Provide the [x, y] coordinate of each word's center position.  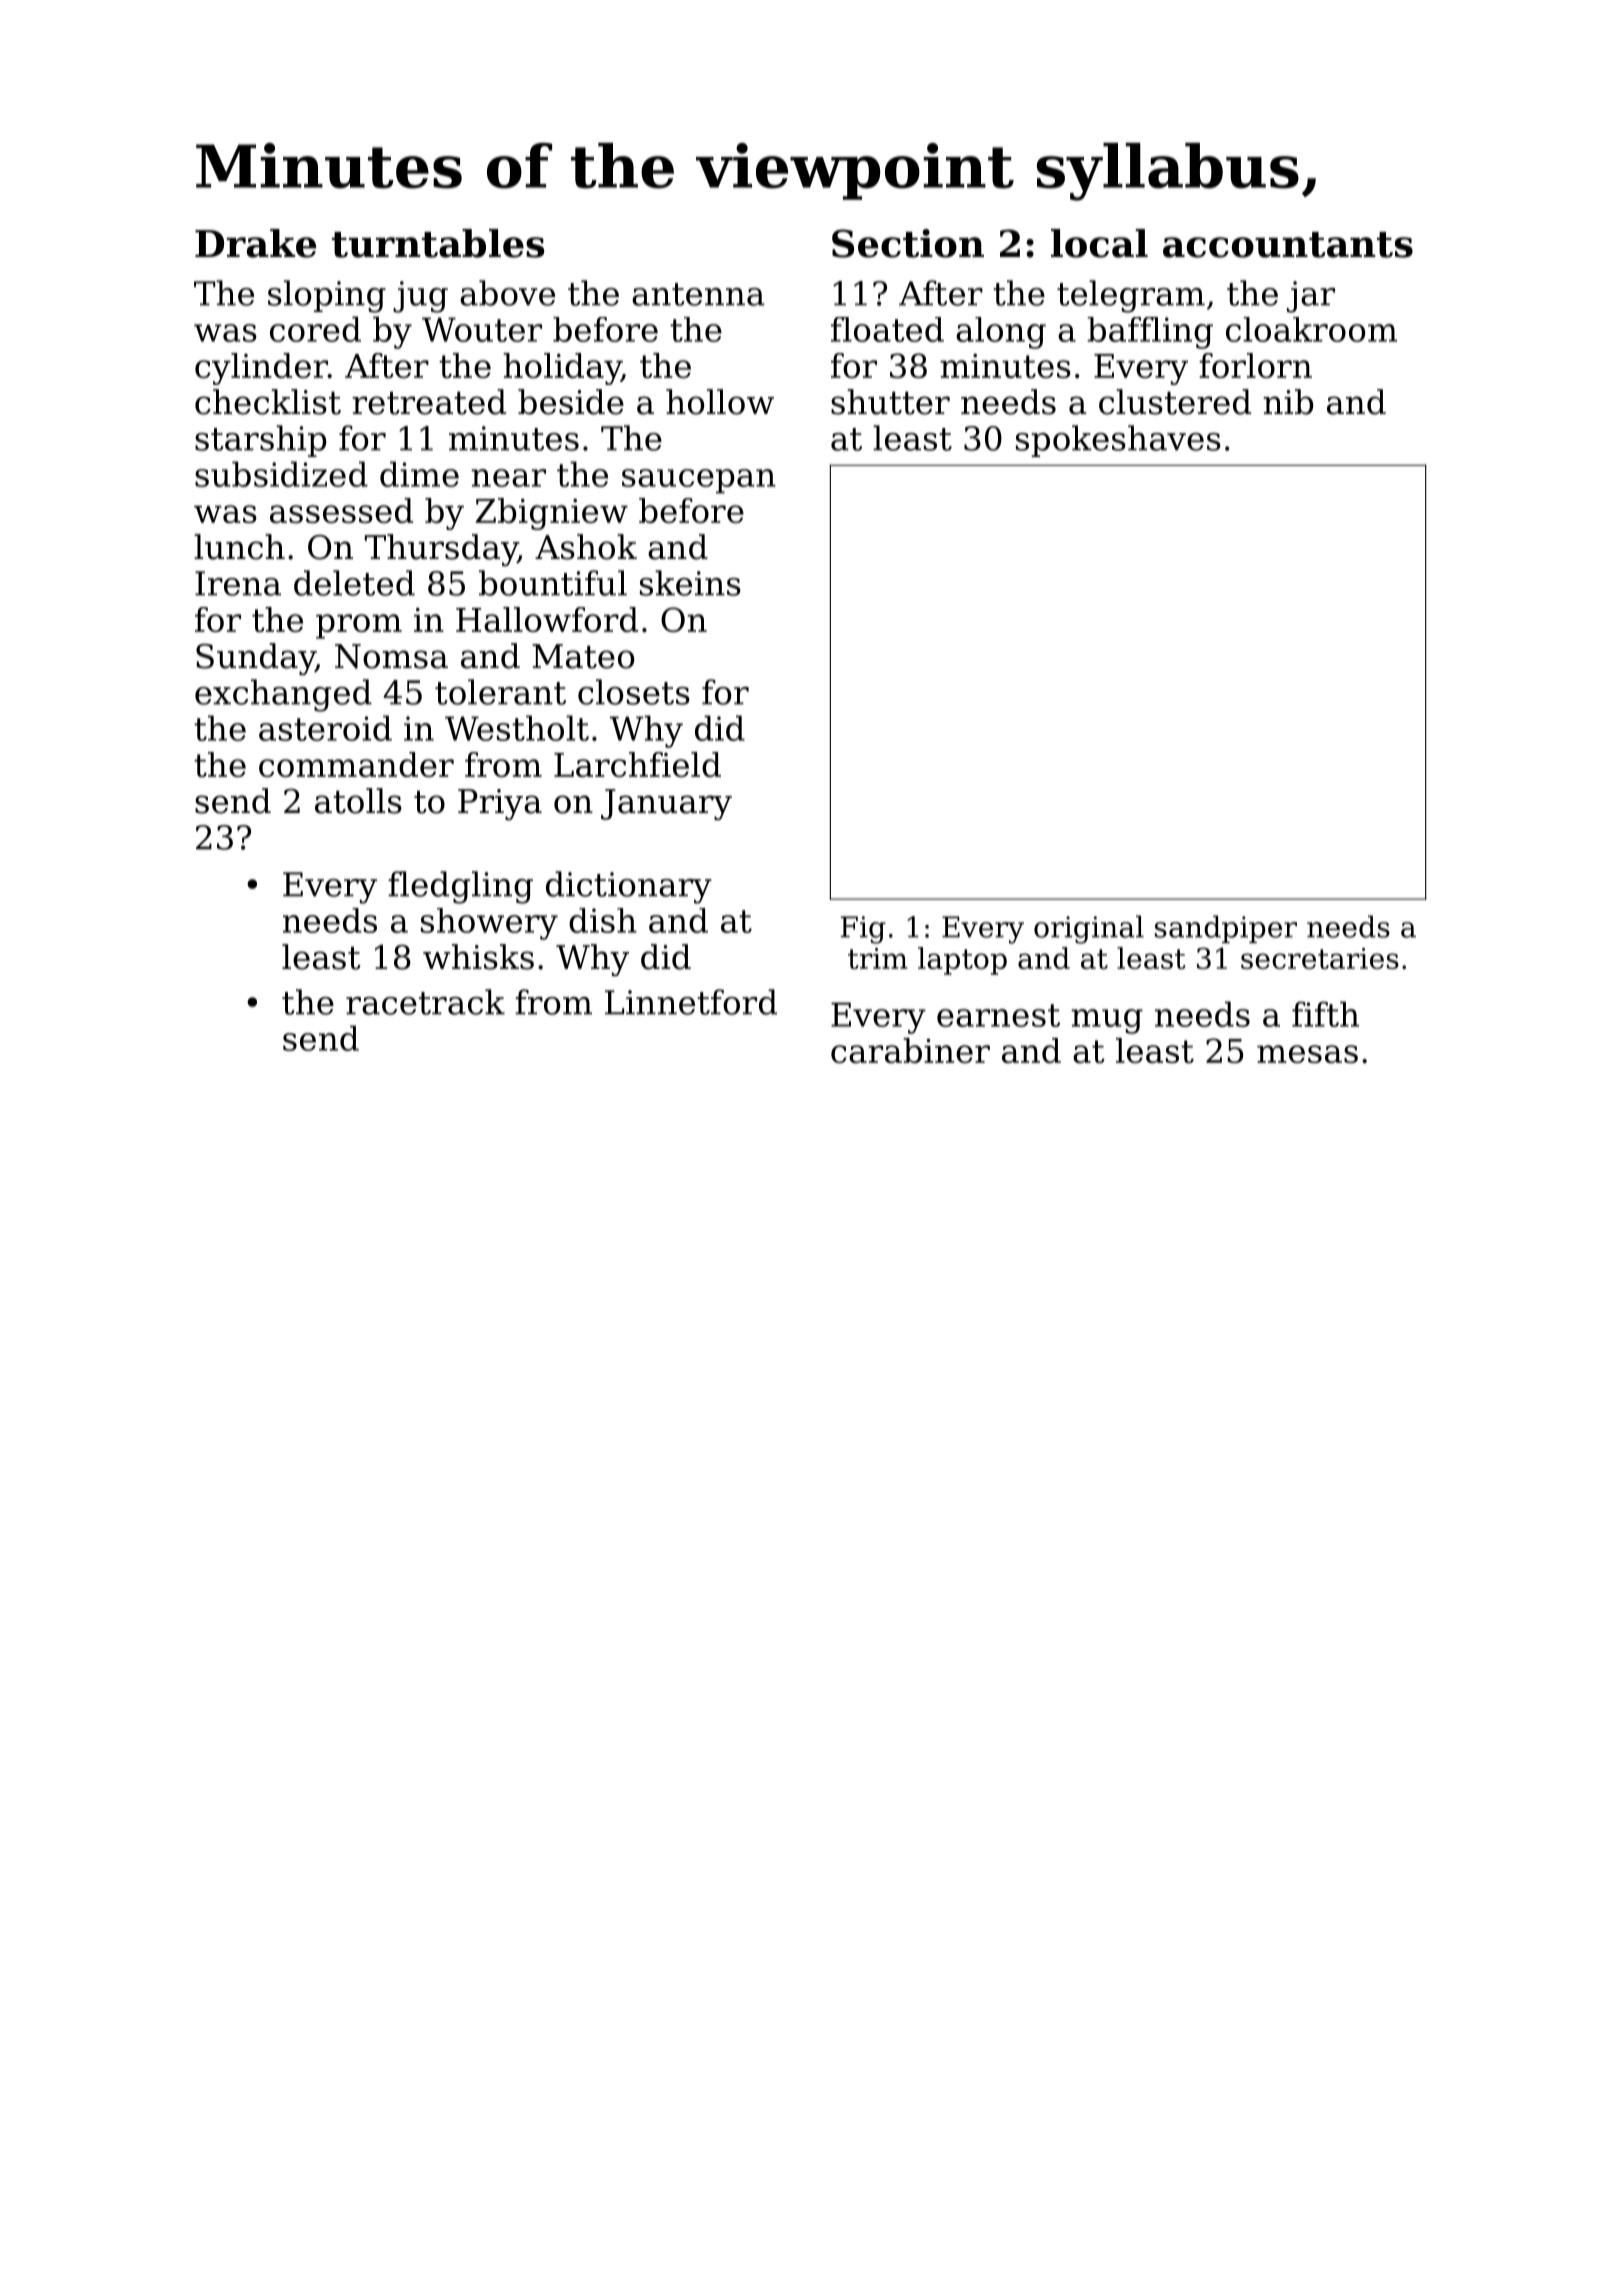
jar [1311, 297]
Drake [255, 243]
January [666, 804]
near [508, 478]
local [1099, 243]
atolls [358, 801]
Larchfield [637, 764]
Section [908, 243]
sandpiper [1226, 929]
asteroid [325, 728]
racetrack [425, 1002]
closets [634, 692]
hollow [720, 402]
